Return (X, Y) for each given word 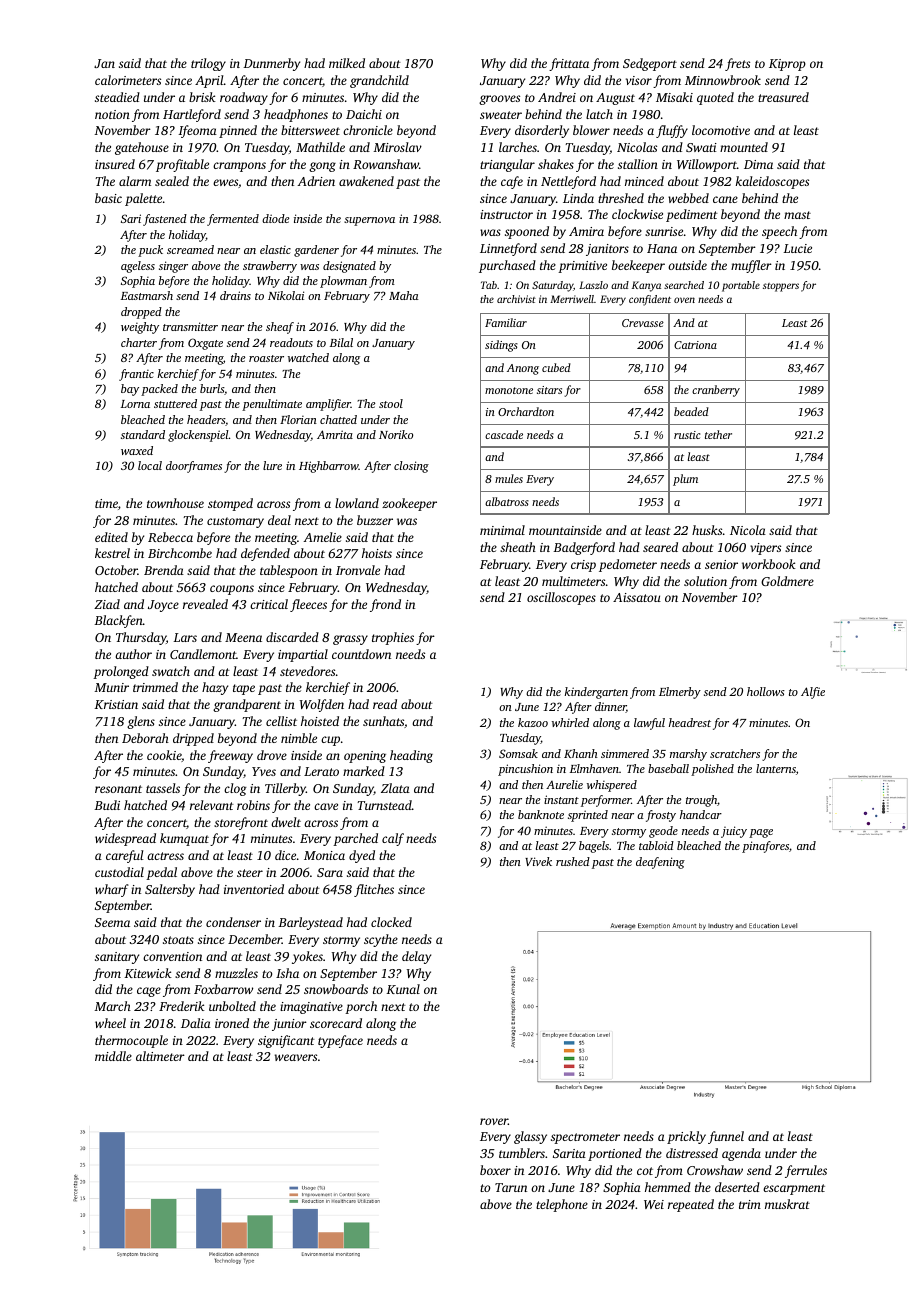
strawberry (270, 267)
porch (361, 1007)
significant (286, 1041)
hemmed (668, 1187)
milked (347, 63)
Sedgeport (650, 64)
